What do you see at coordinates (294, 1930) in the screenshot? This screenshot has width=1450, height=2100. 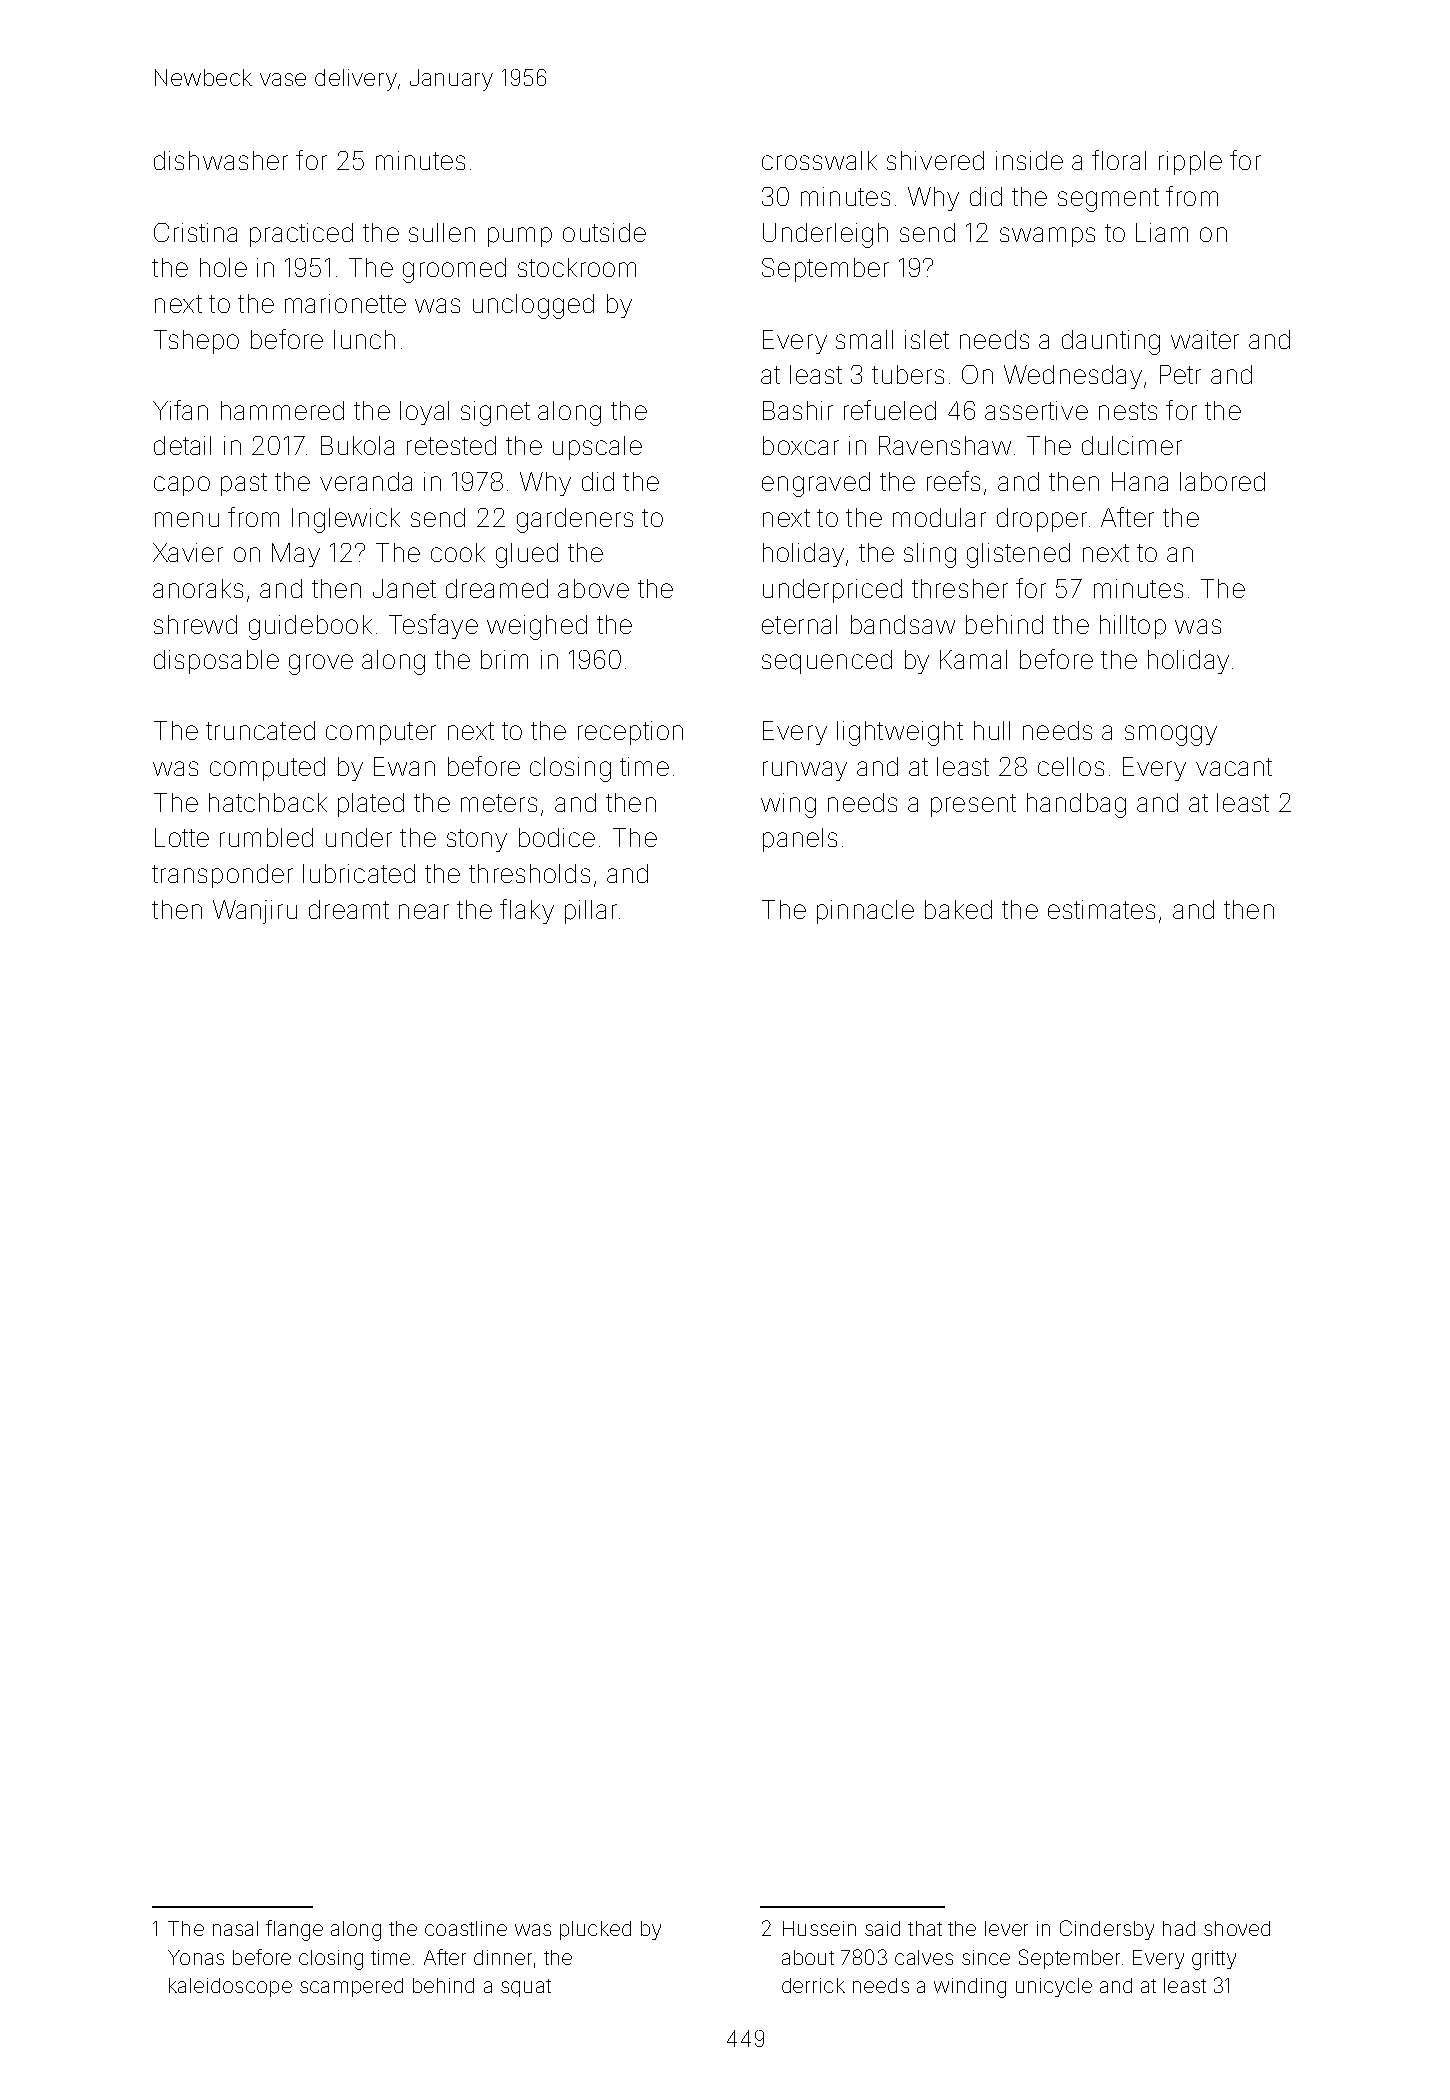 I see `flange` at bounding box center [294, 1930].
